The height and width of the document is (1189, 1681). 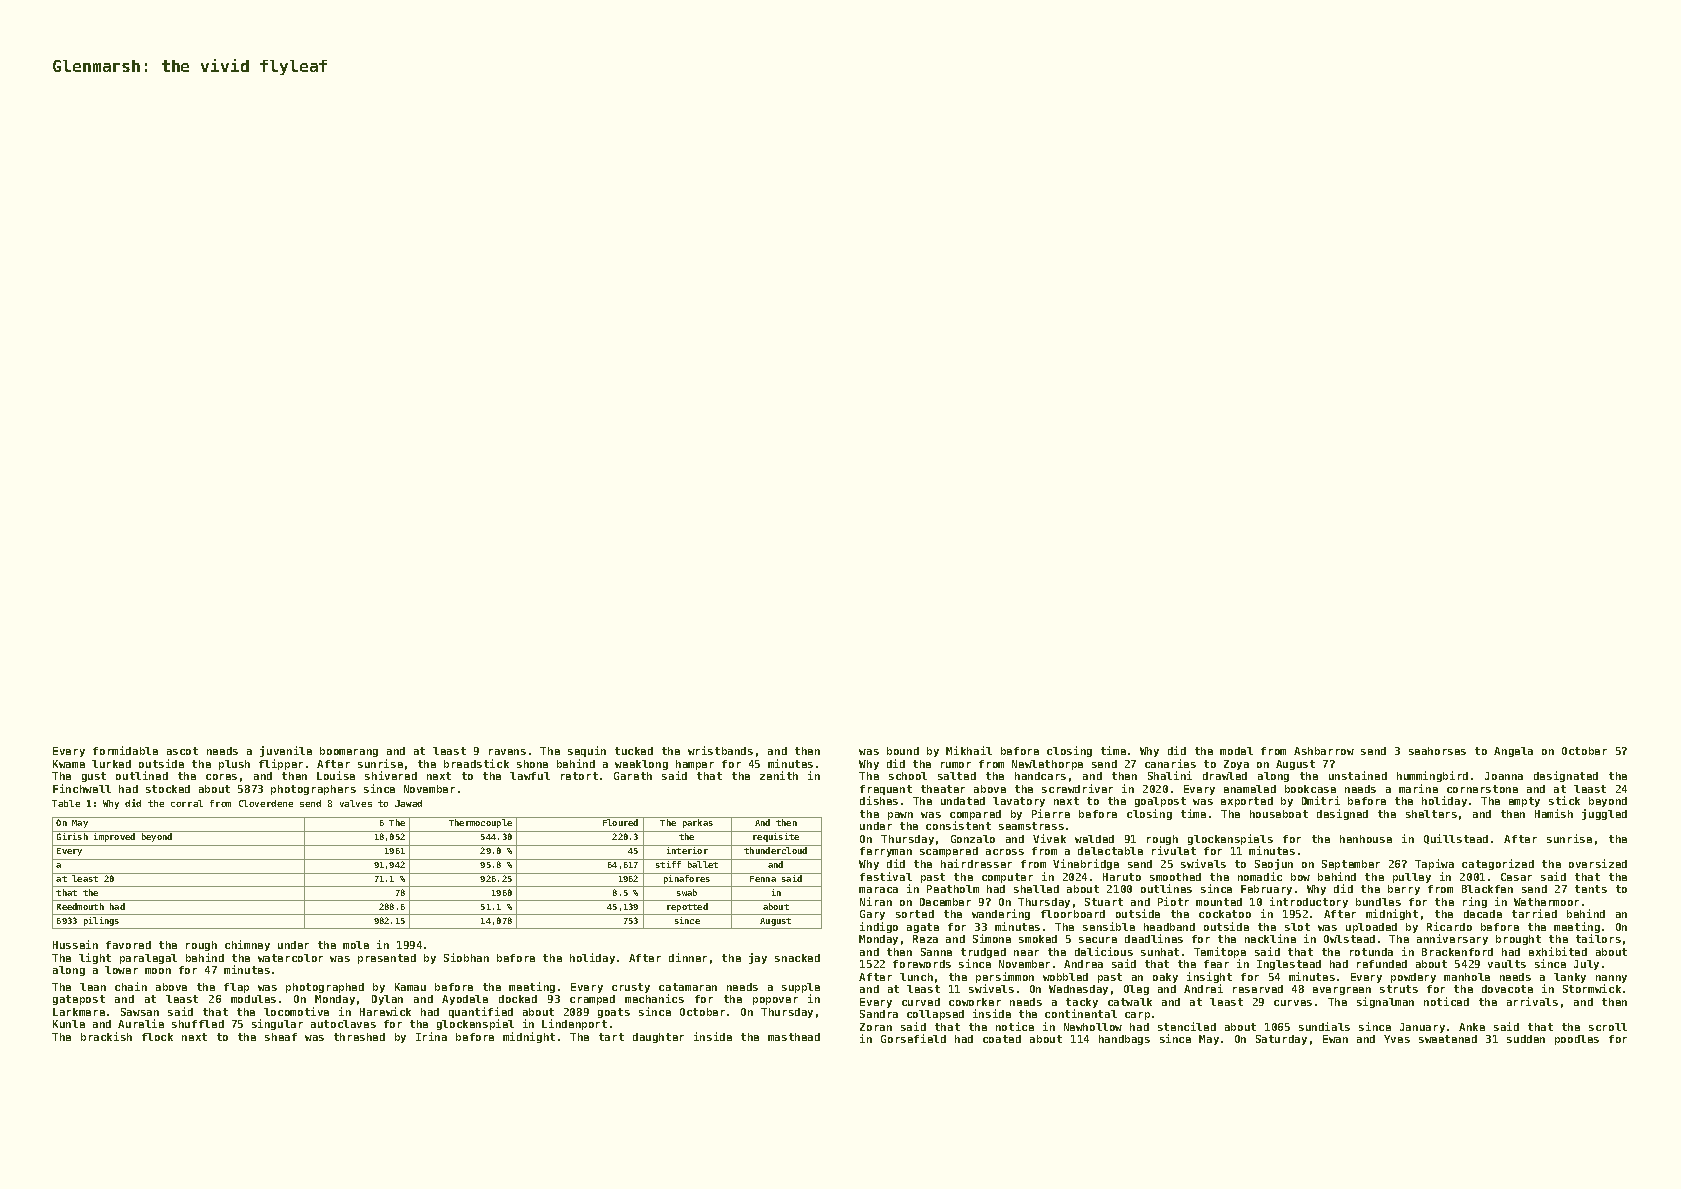 What do you see at coordinates (1586, 965) in the document?
I see `July` at bounding box center [1586, 965].
